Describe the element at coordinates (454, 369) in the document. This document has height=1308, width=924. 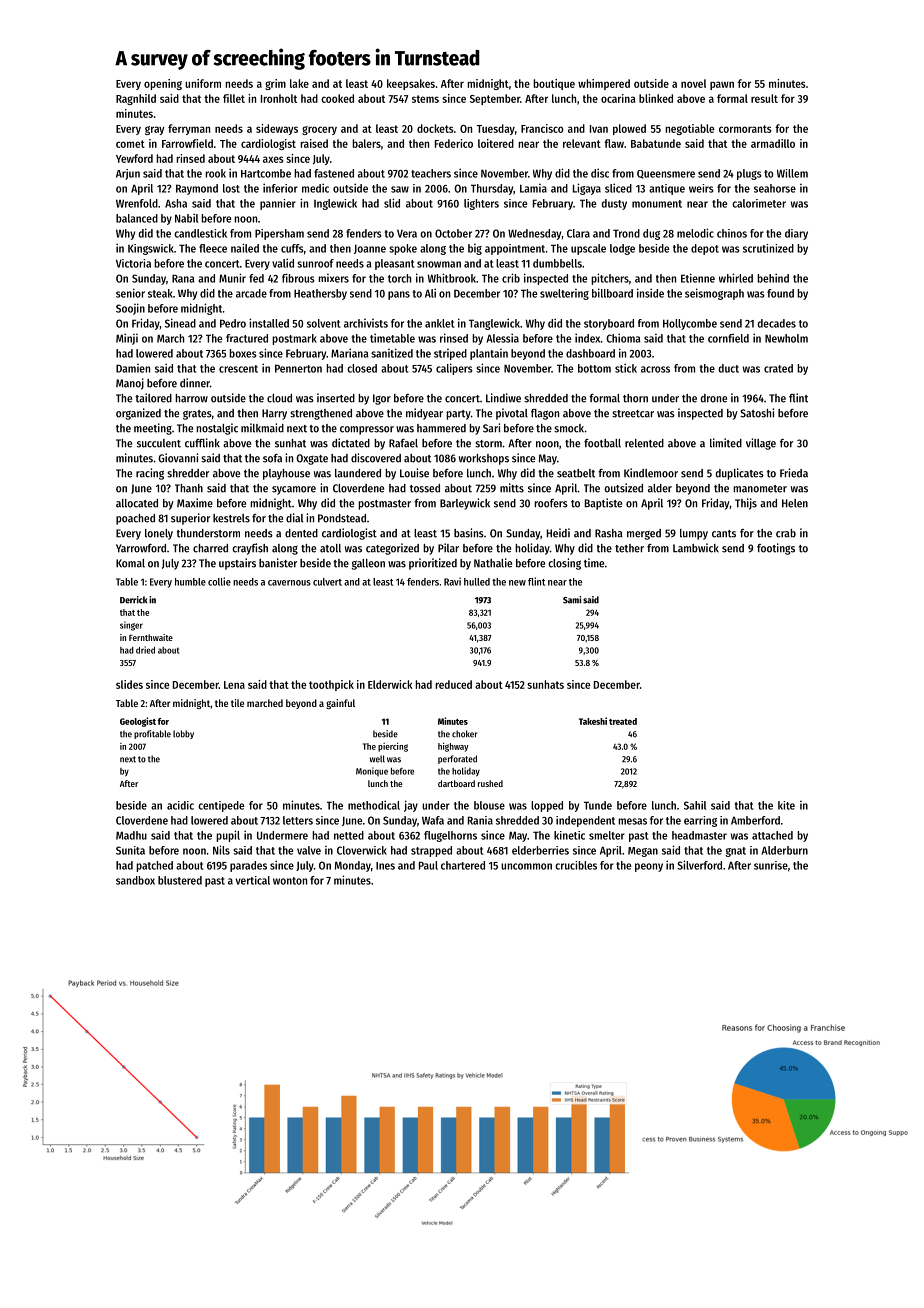
I see `calipers` at that location.
